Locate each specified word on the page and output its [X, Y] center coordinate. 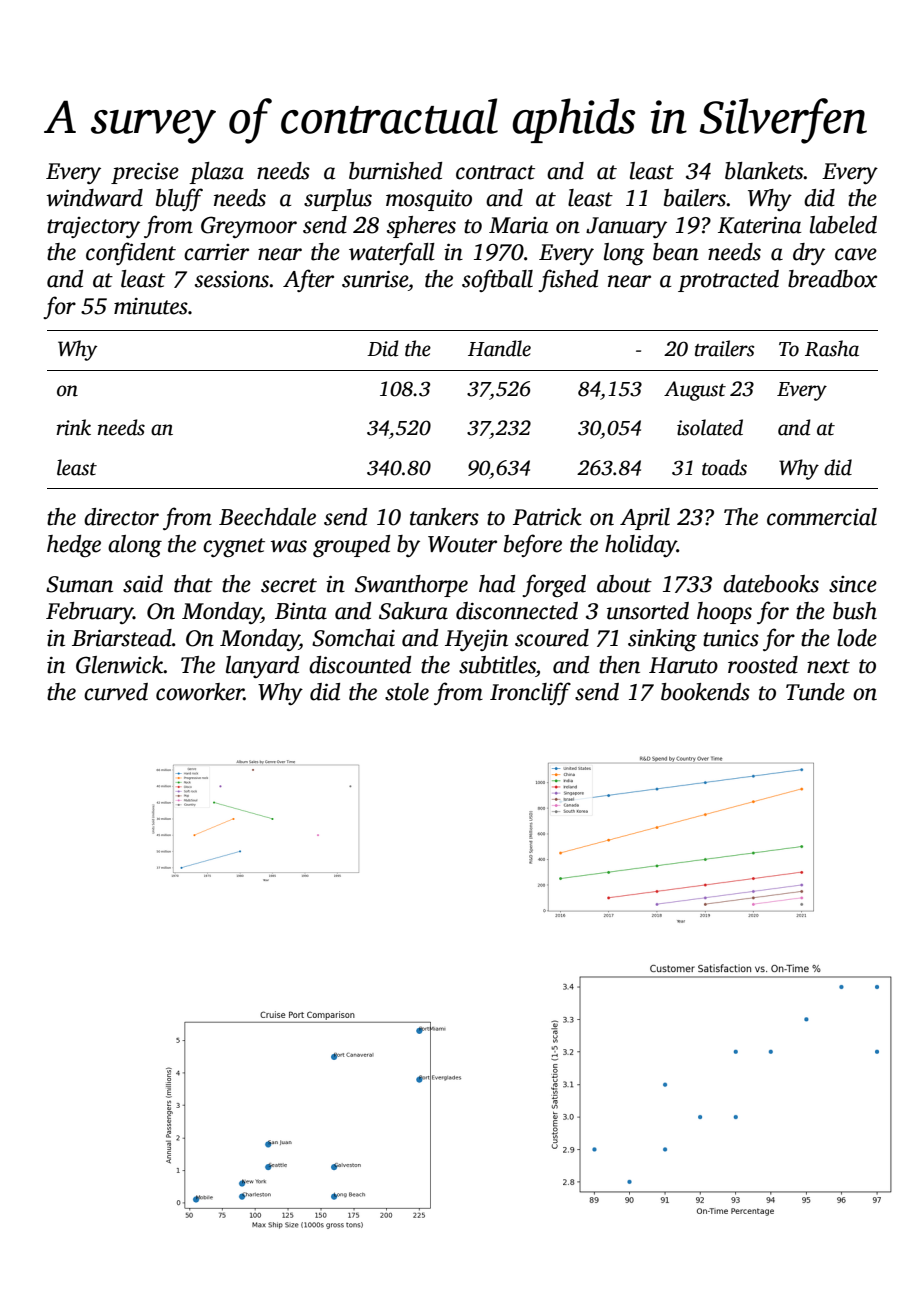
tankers [444, 517]
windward [94, 198]
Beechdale [267, 517]
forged [554, 585]
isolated [710, 427]
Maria [518, 225]
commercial [822, 517]
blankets [764, 171]
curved [116, 692]
